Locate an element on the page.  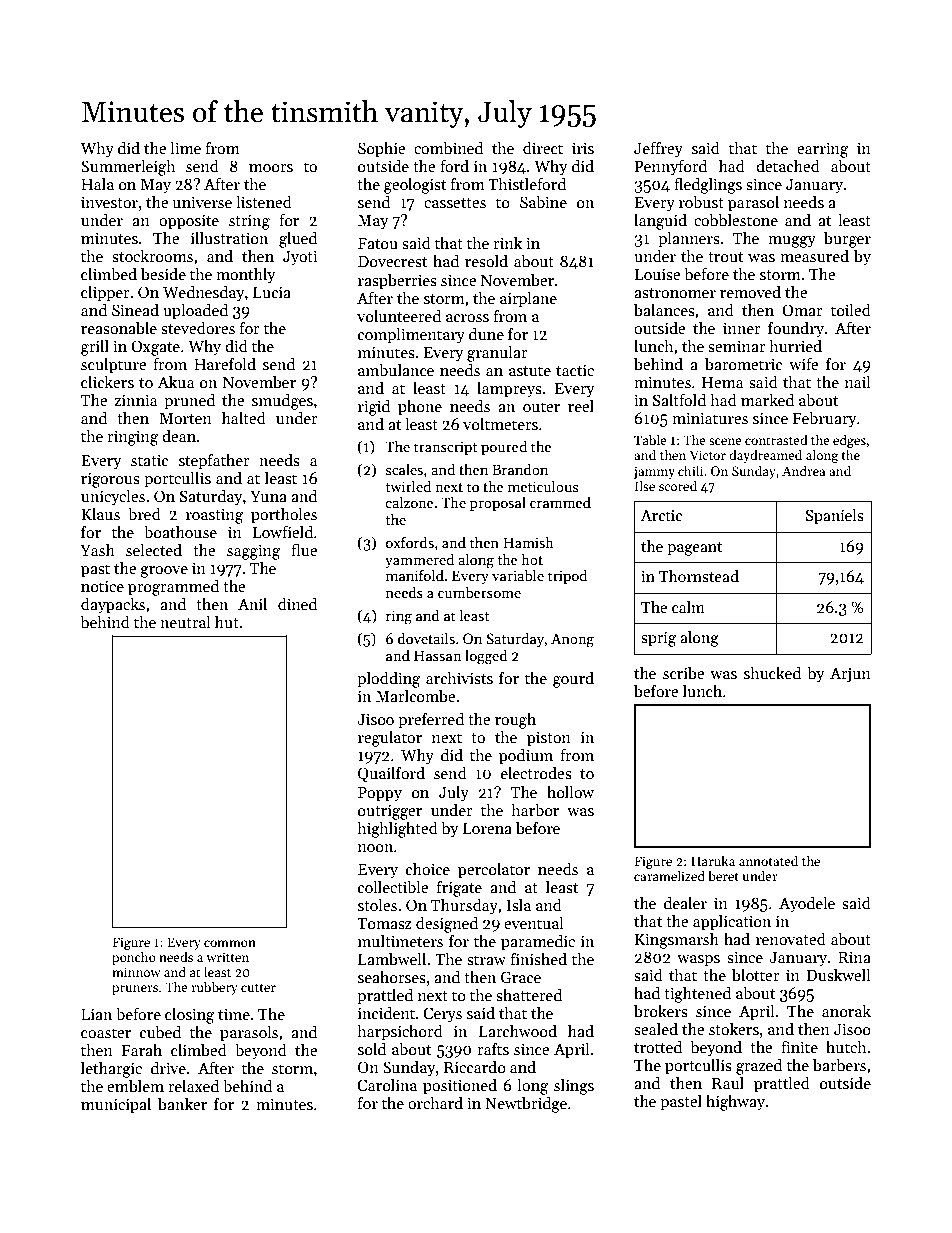
daypacks is located at coordinates (113, 605).
